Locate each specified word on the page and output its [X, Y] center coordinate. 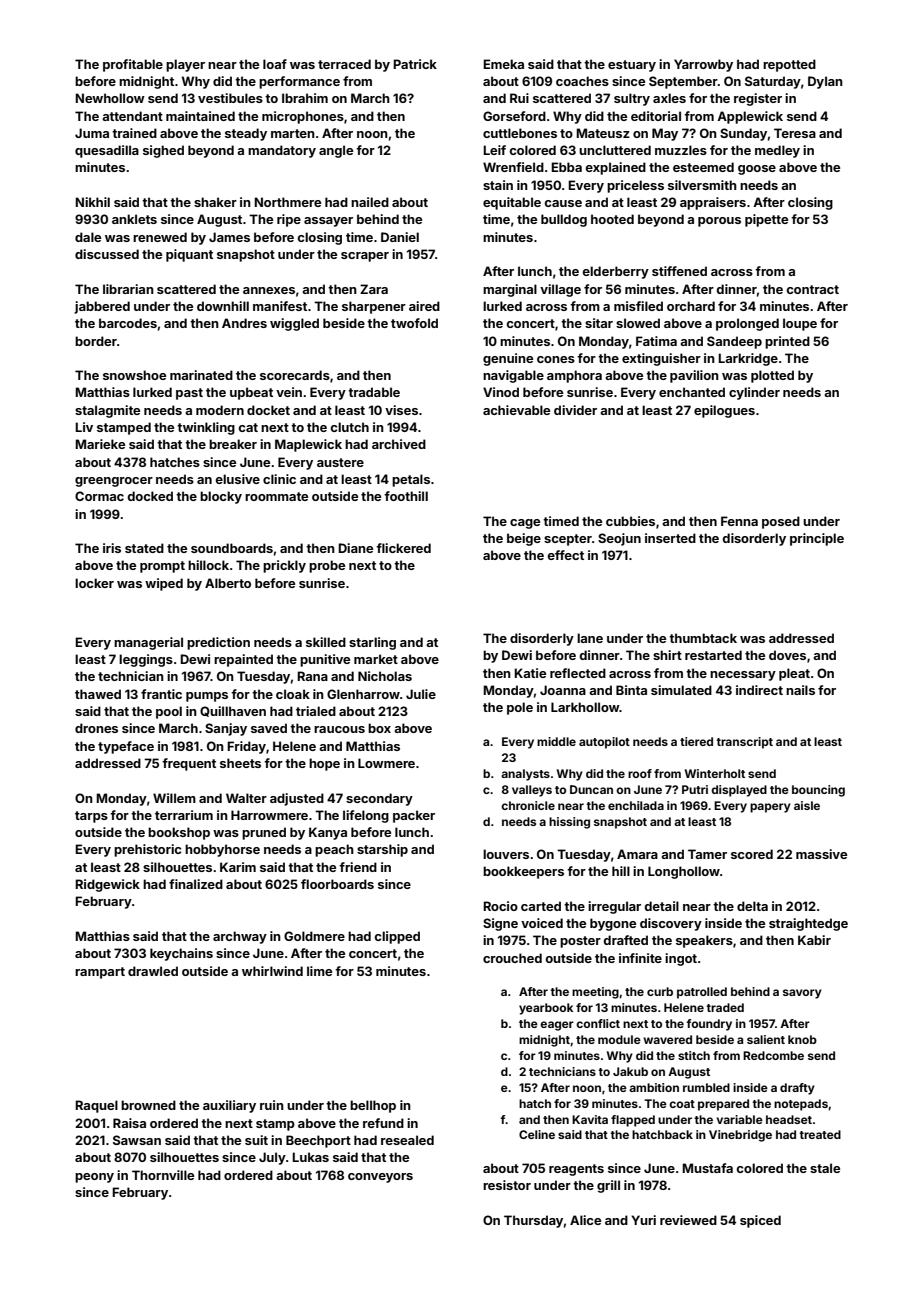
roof [640, 773]
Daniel [400, 237]
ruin [272, 1105]
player [185, 65]
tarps [91, 817]
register [758, 99]
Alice [585, 1220]
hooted [612, 219]
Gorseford [514, 116]
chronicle [528, 805]
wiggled [294, 324]
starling [372, 643]
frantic [161, 694]
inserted [670, 538]
